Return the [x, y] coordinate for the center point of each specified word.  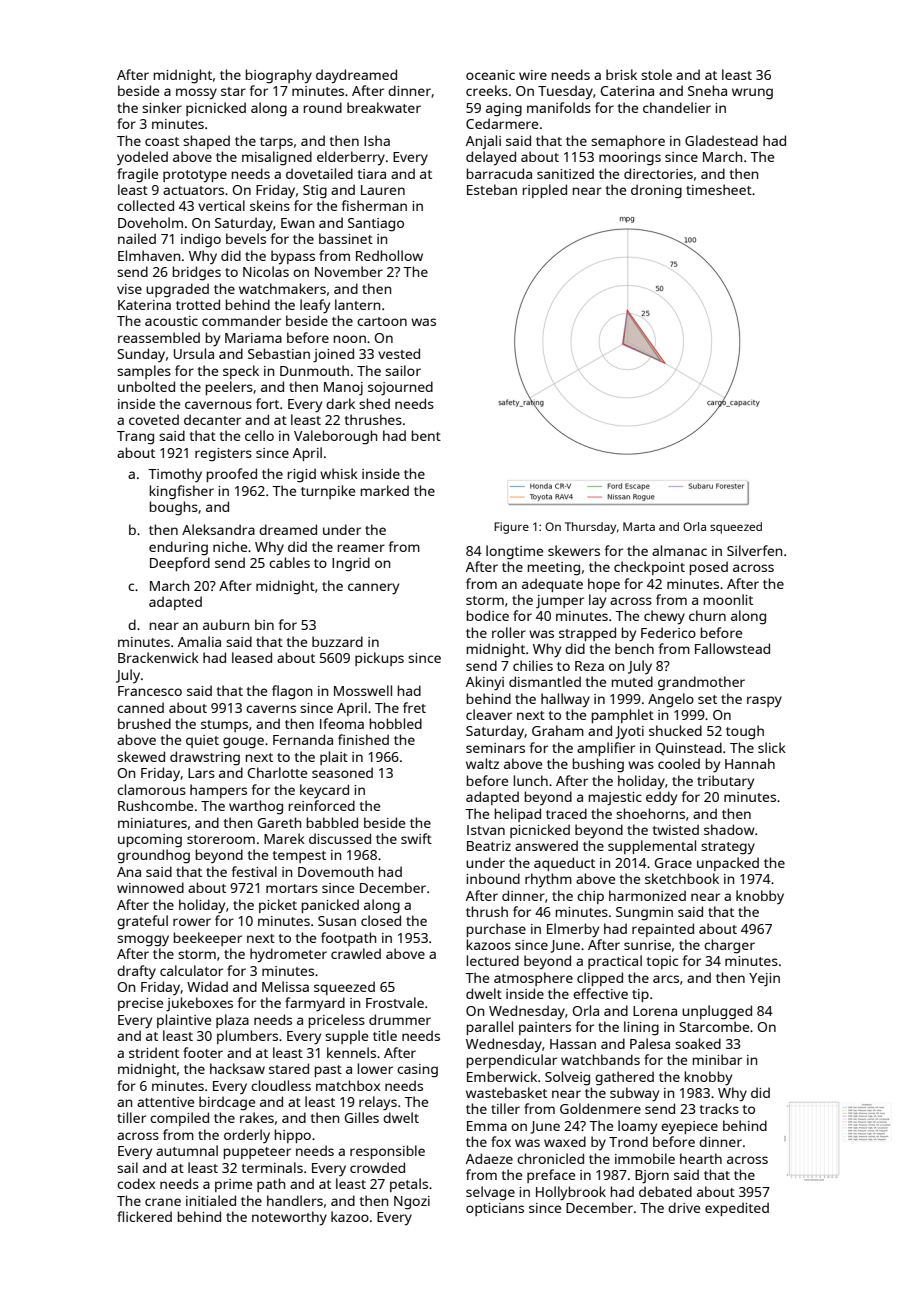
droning [656, 191]
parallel [490, 1028]
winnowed [150, 887]
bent [426, 435]
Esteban [492, 189]
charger [729, 946]
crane [163, 1202]
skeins [270, 205]
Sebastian [279, 353]
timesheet [719, 189]
